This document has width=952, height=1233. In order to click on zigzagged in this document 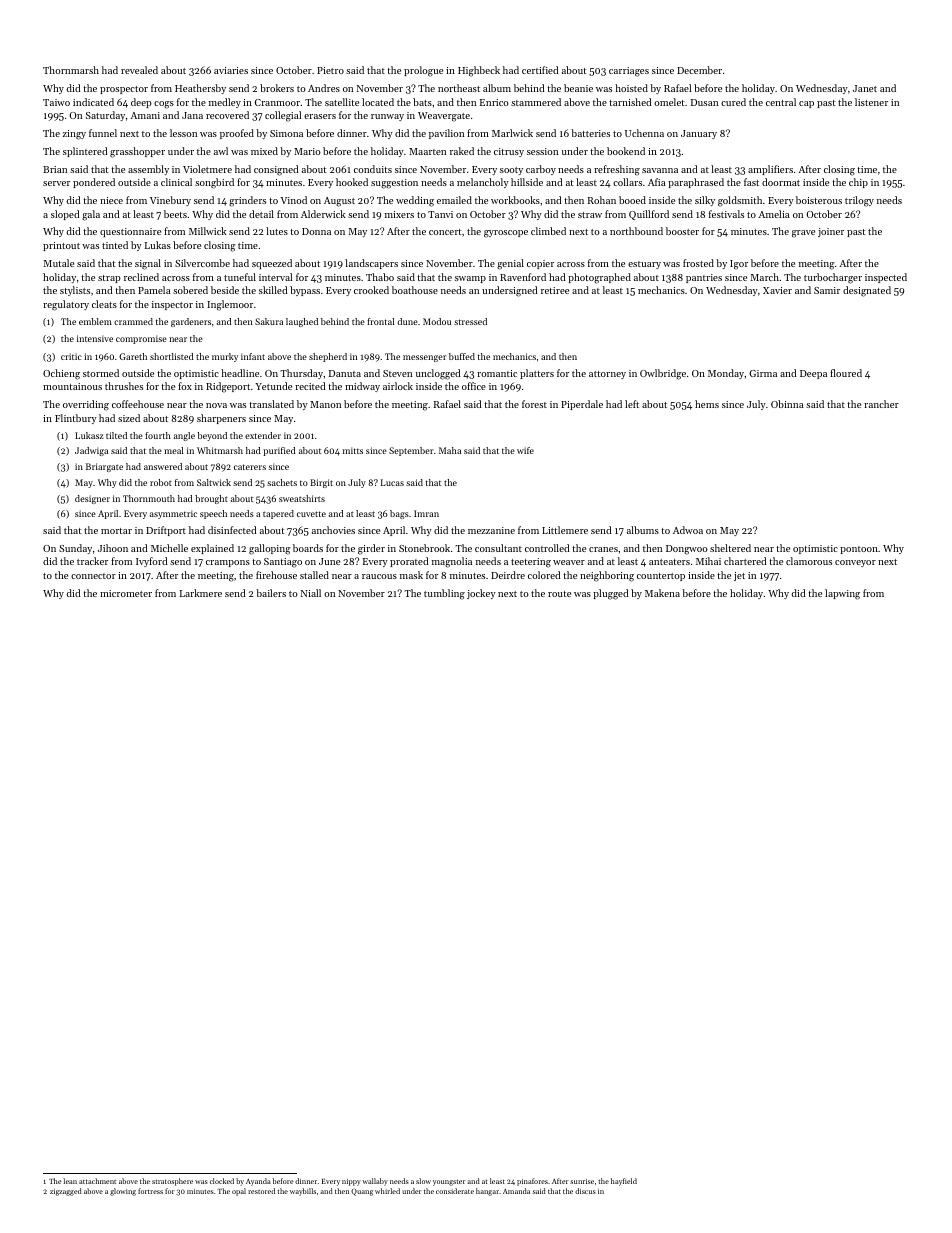, I will do `click(66, 1192)`.
